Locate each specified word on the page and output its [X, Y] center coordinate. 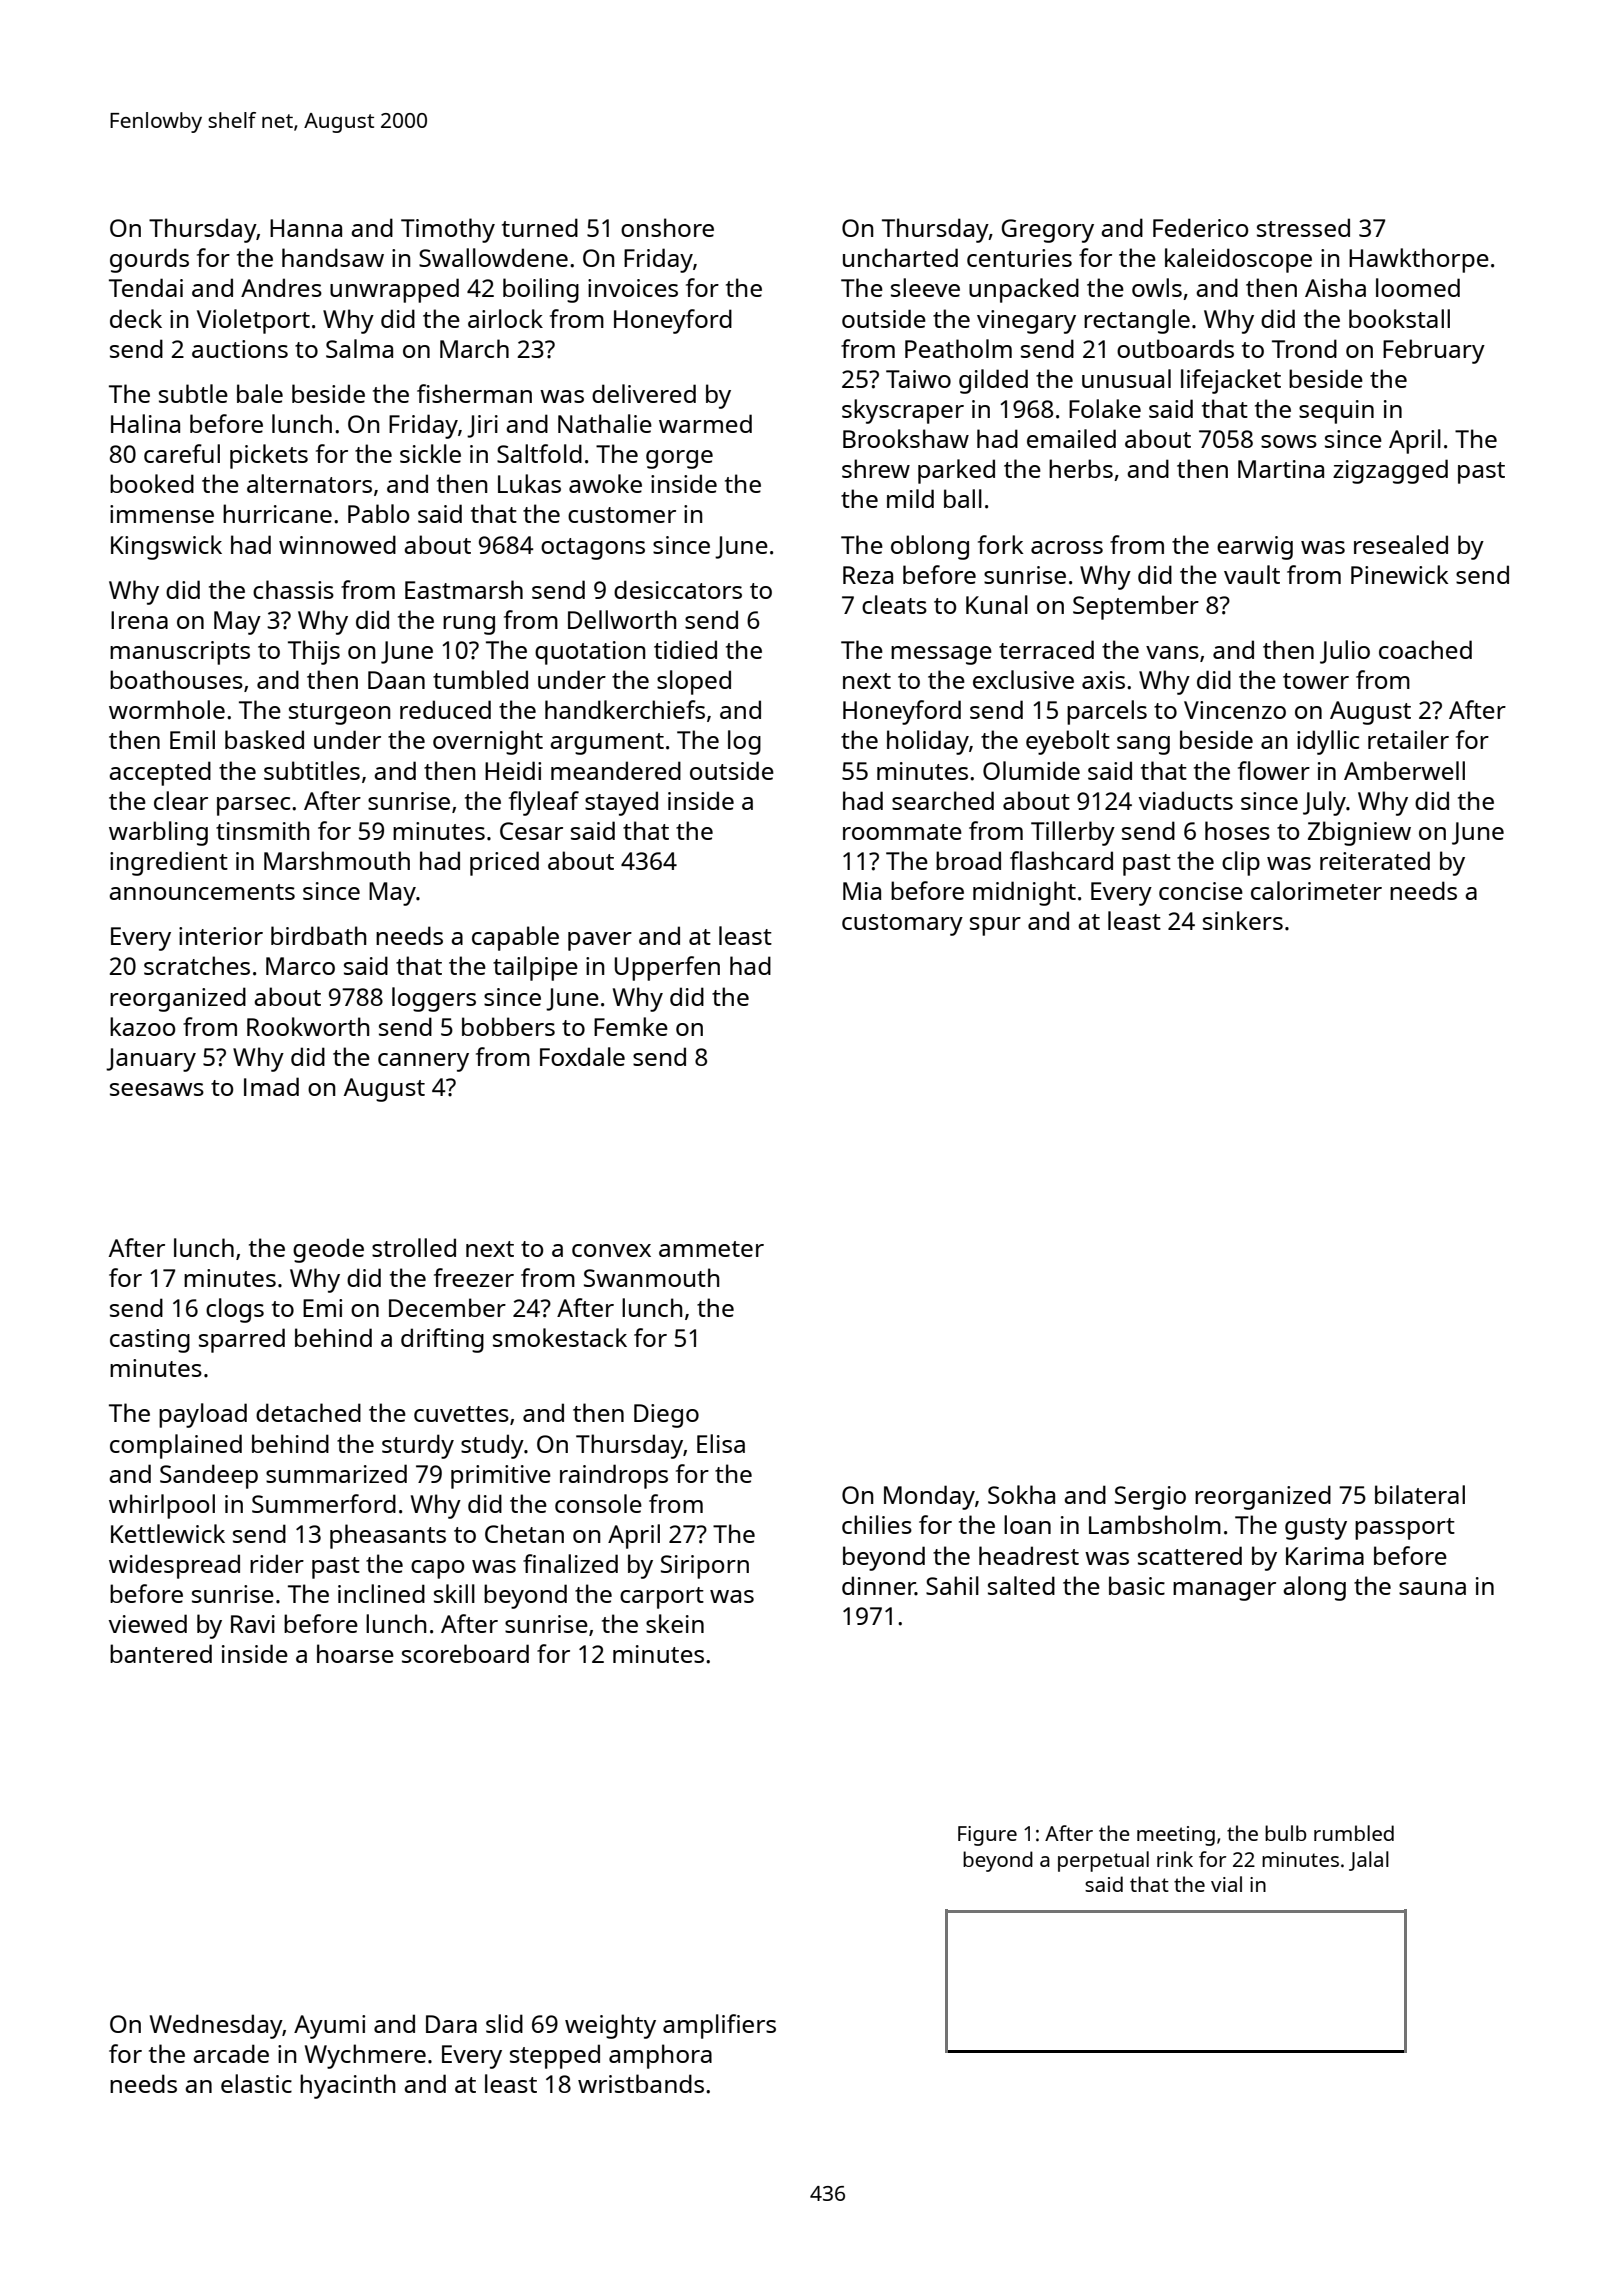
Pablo [378, 513]
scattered [1190, 1555]
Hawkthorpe [1419, 260]
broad [968, 860]
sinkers [1243, 920]
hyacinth [347, 2086]
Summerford [324, 1503]
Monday [929, 1497]
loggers [434, 999]
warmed [705, 423]
